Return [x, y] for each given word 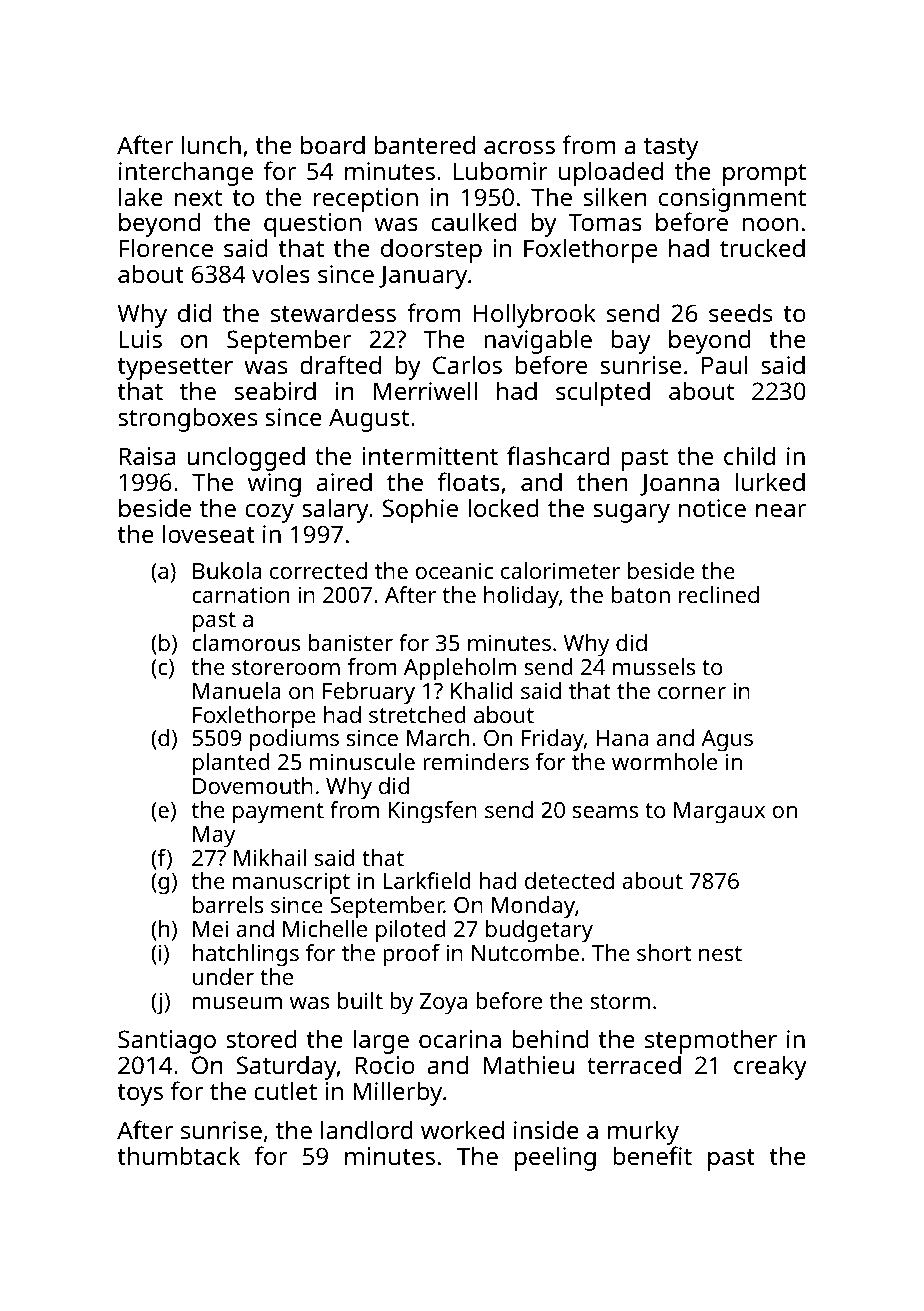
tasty [671, 149]
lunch [211, 144]
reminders [476, 761]
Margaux [719, 813]
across [519, 147]
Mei [210, 928]
